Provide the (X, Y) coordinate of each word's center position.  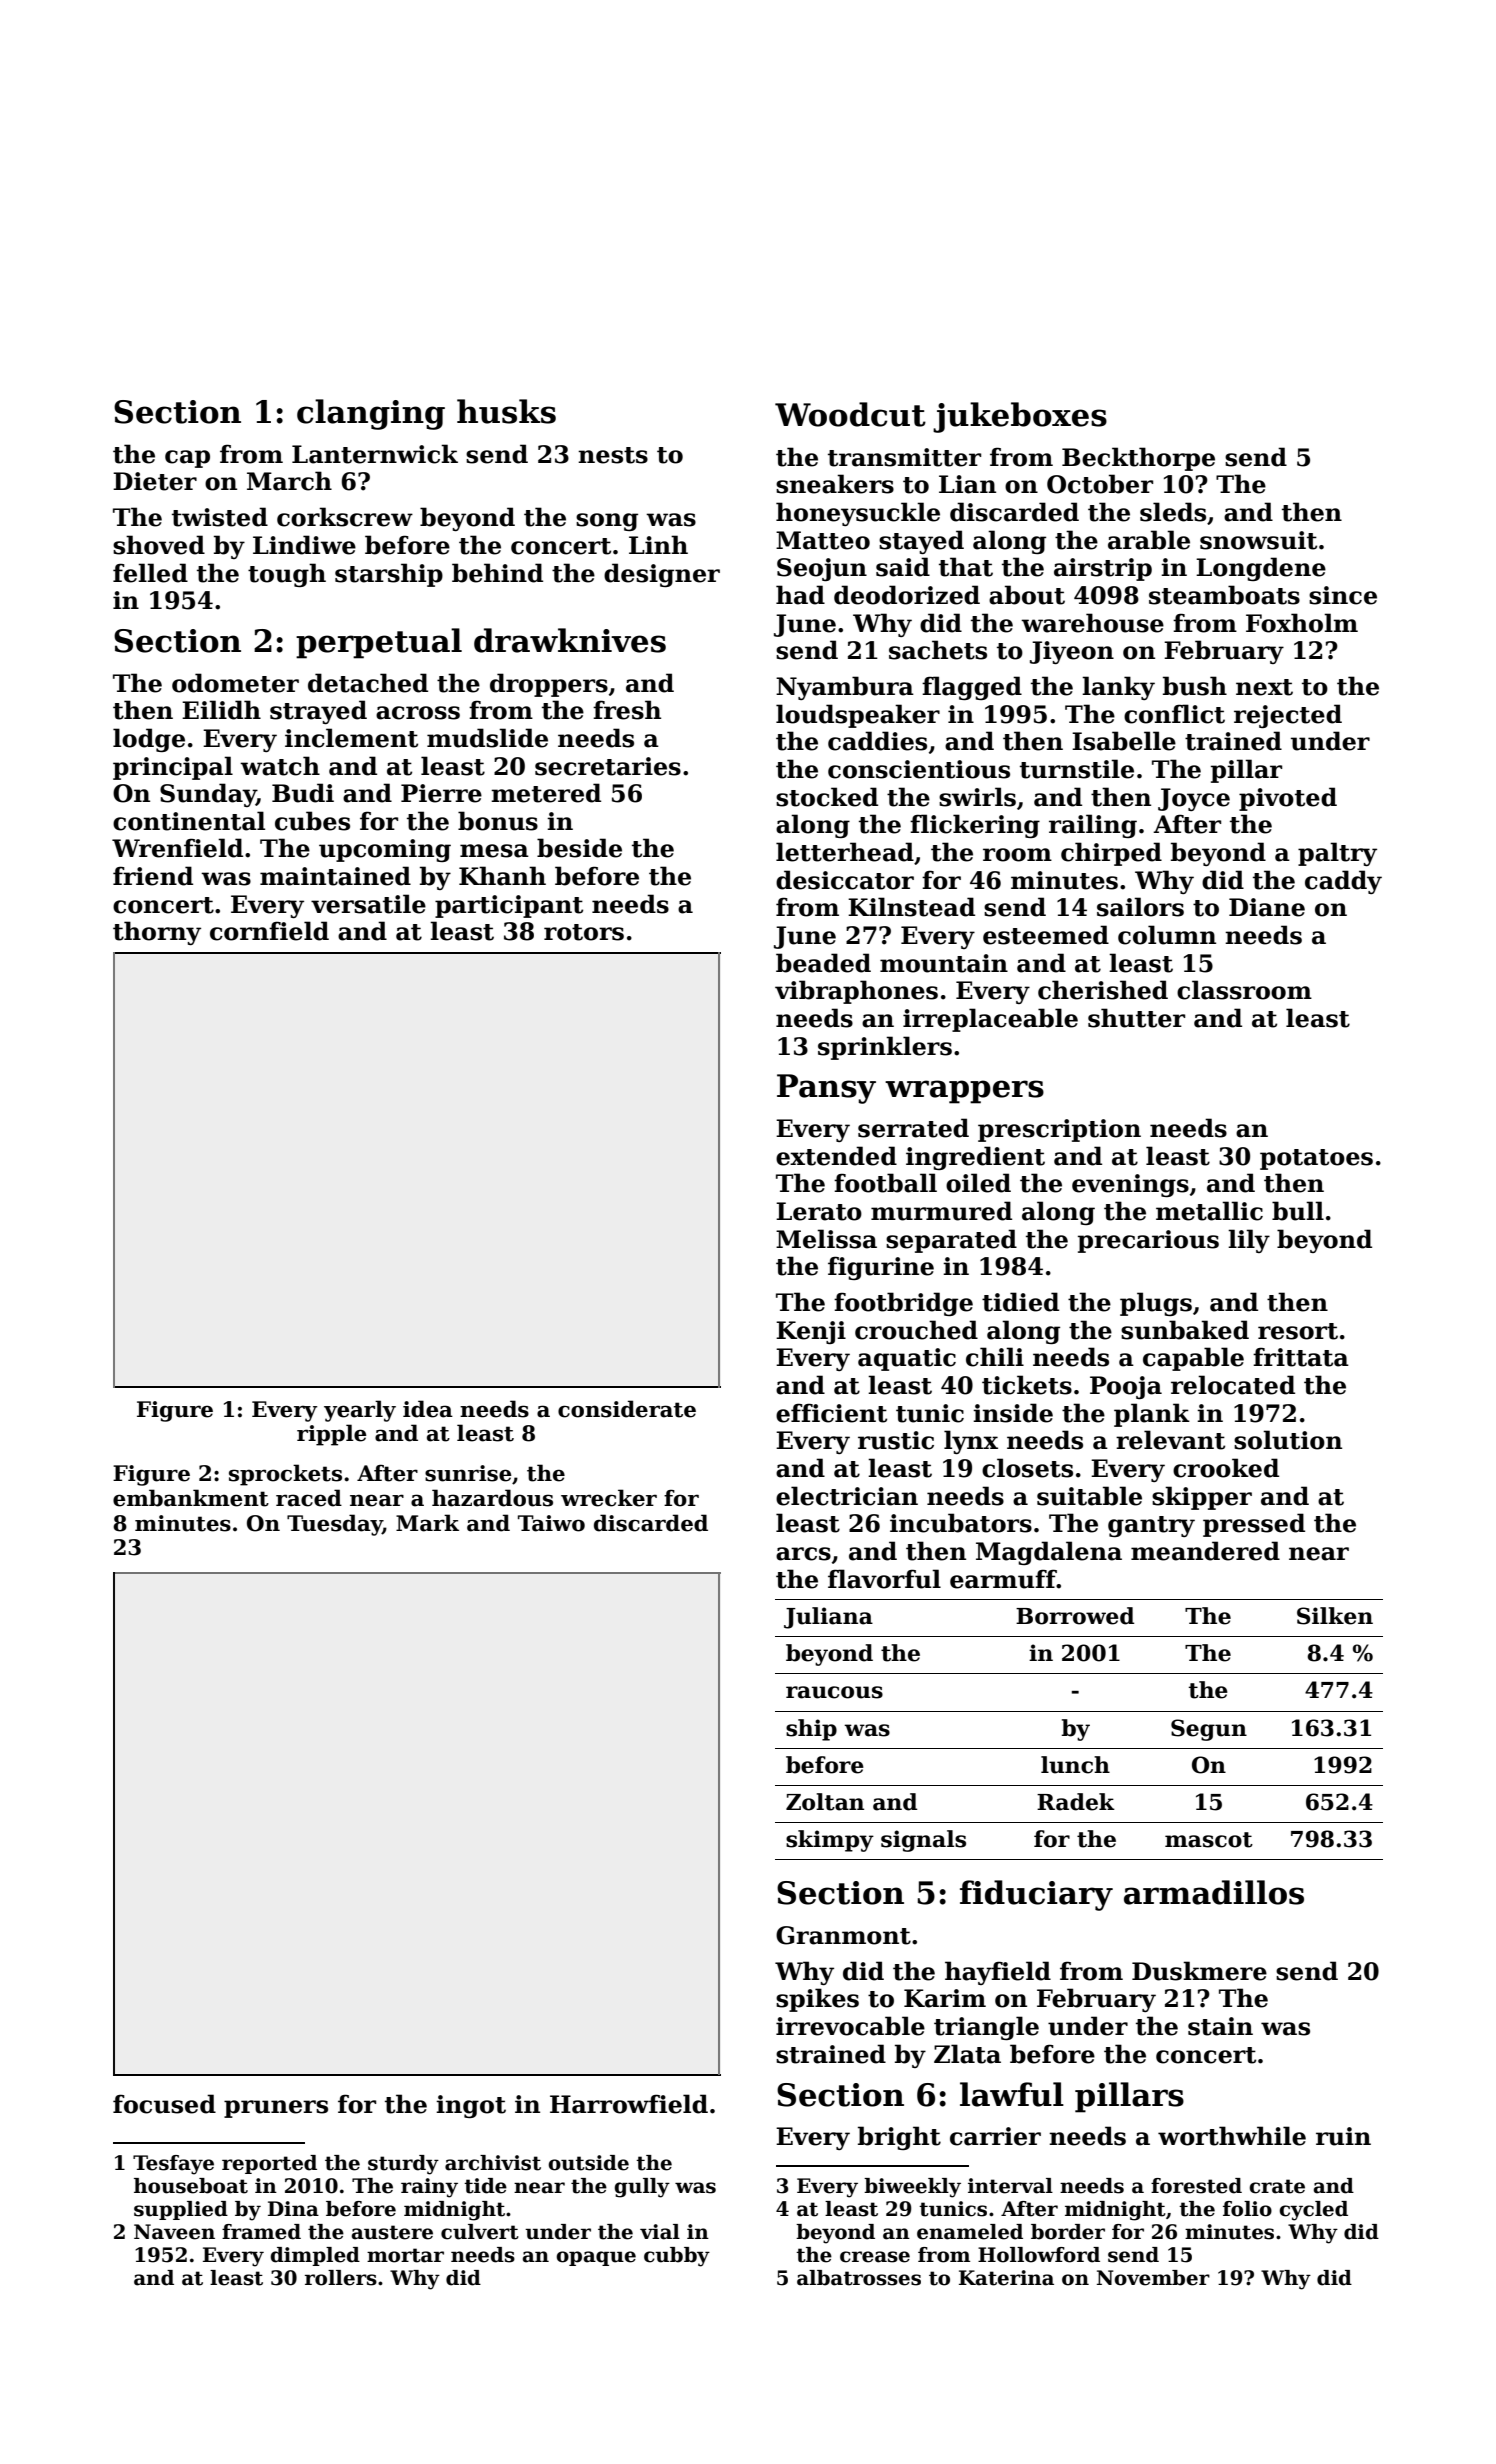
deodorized (907, 595)
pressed (1254, 1525)
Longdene (1261, 569)
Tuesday (335, 1525)
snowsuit (1258, 540)
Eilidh (221, 710)
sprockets (285, 1475)
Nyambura (845, 688)
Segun (1209, 1730)
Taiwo (551, 1523)
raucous (834, 1692)
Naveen (174, 2232)
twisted (220, 517)
